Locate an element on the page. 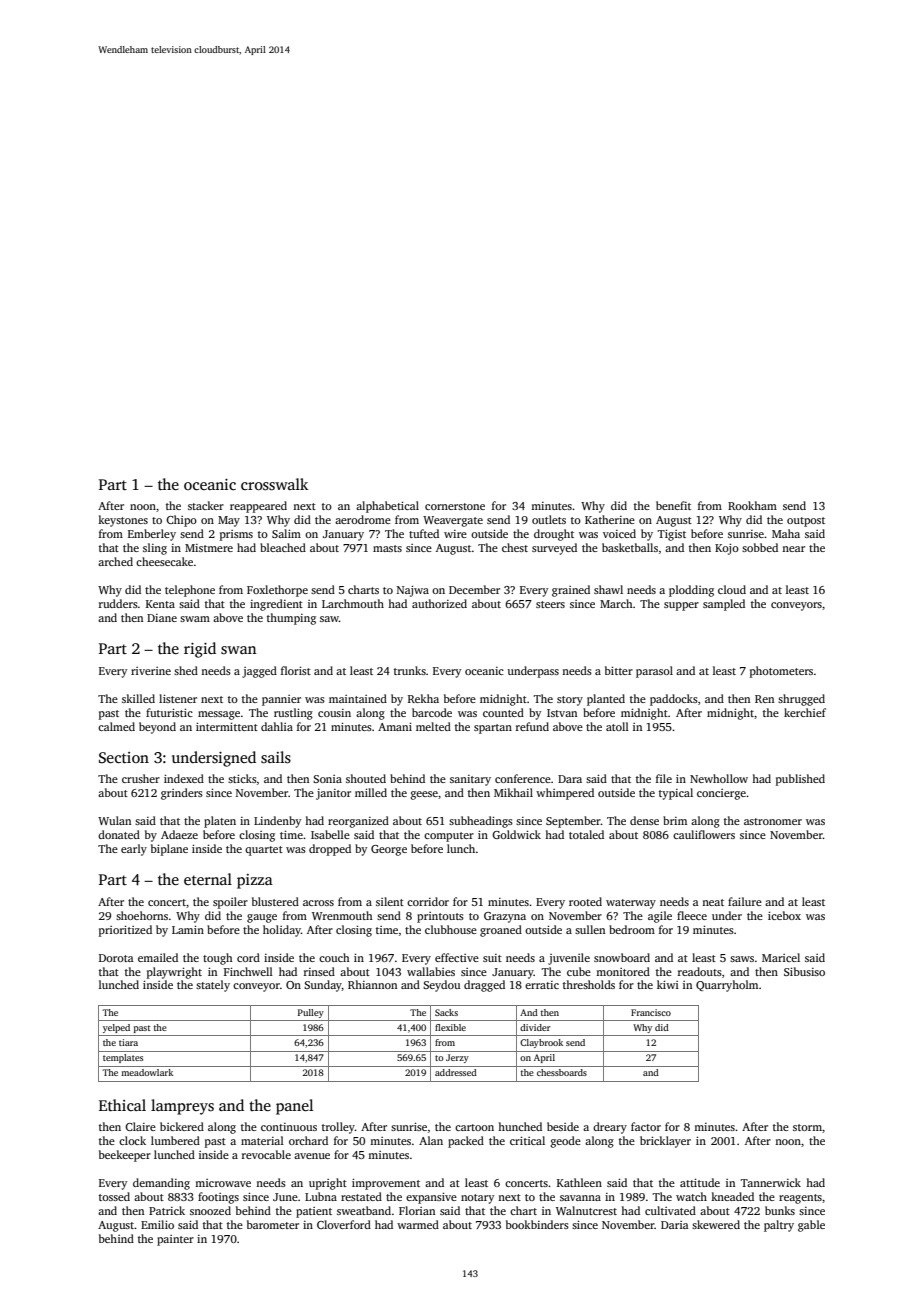 The width and height of the page is (924, 1308). Amani is located at coordinates (395, 726).
